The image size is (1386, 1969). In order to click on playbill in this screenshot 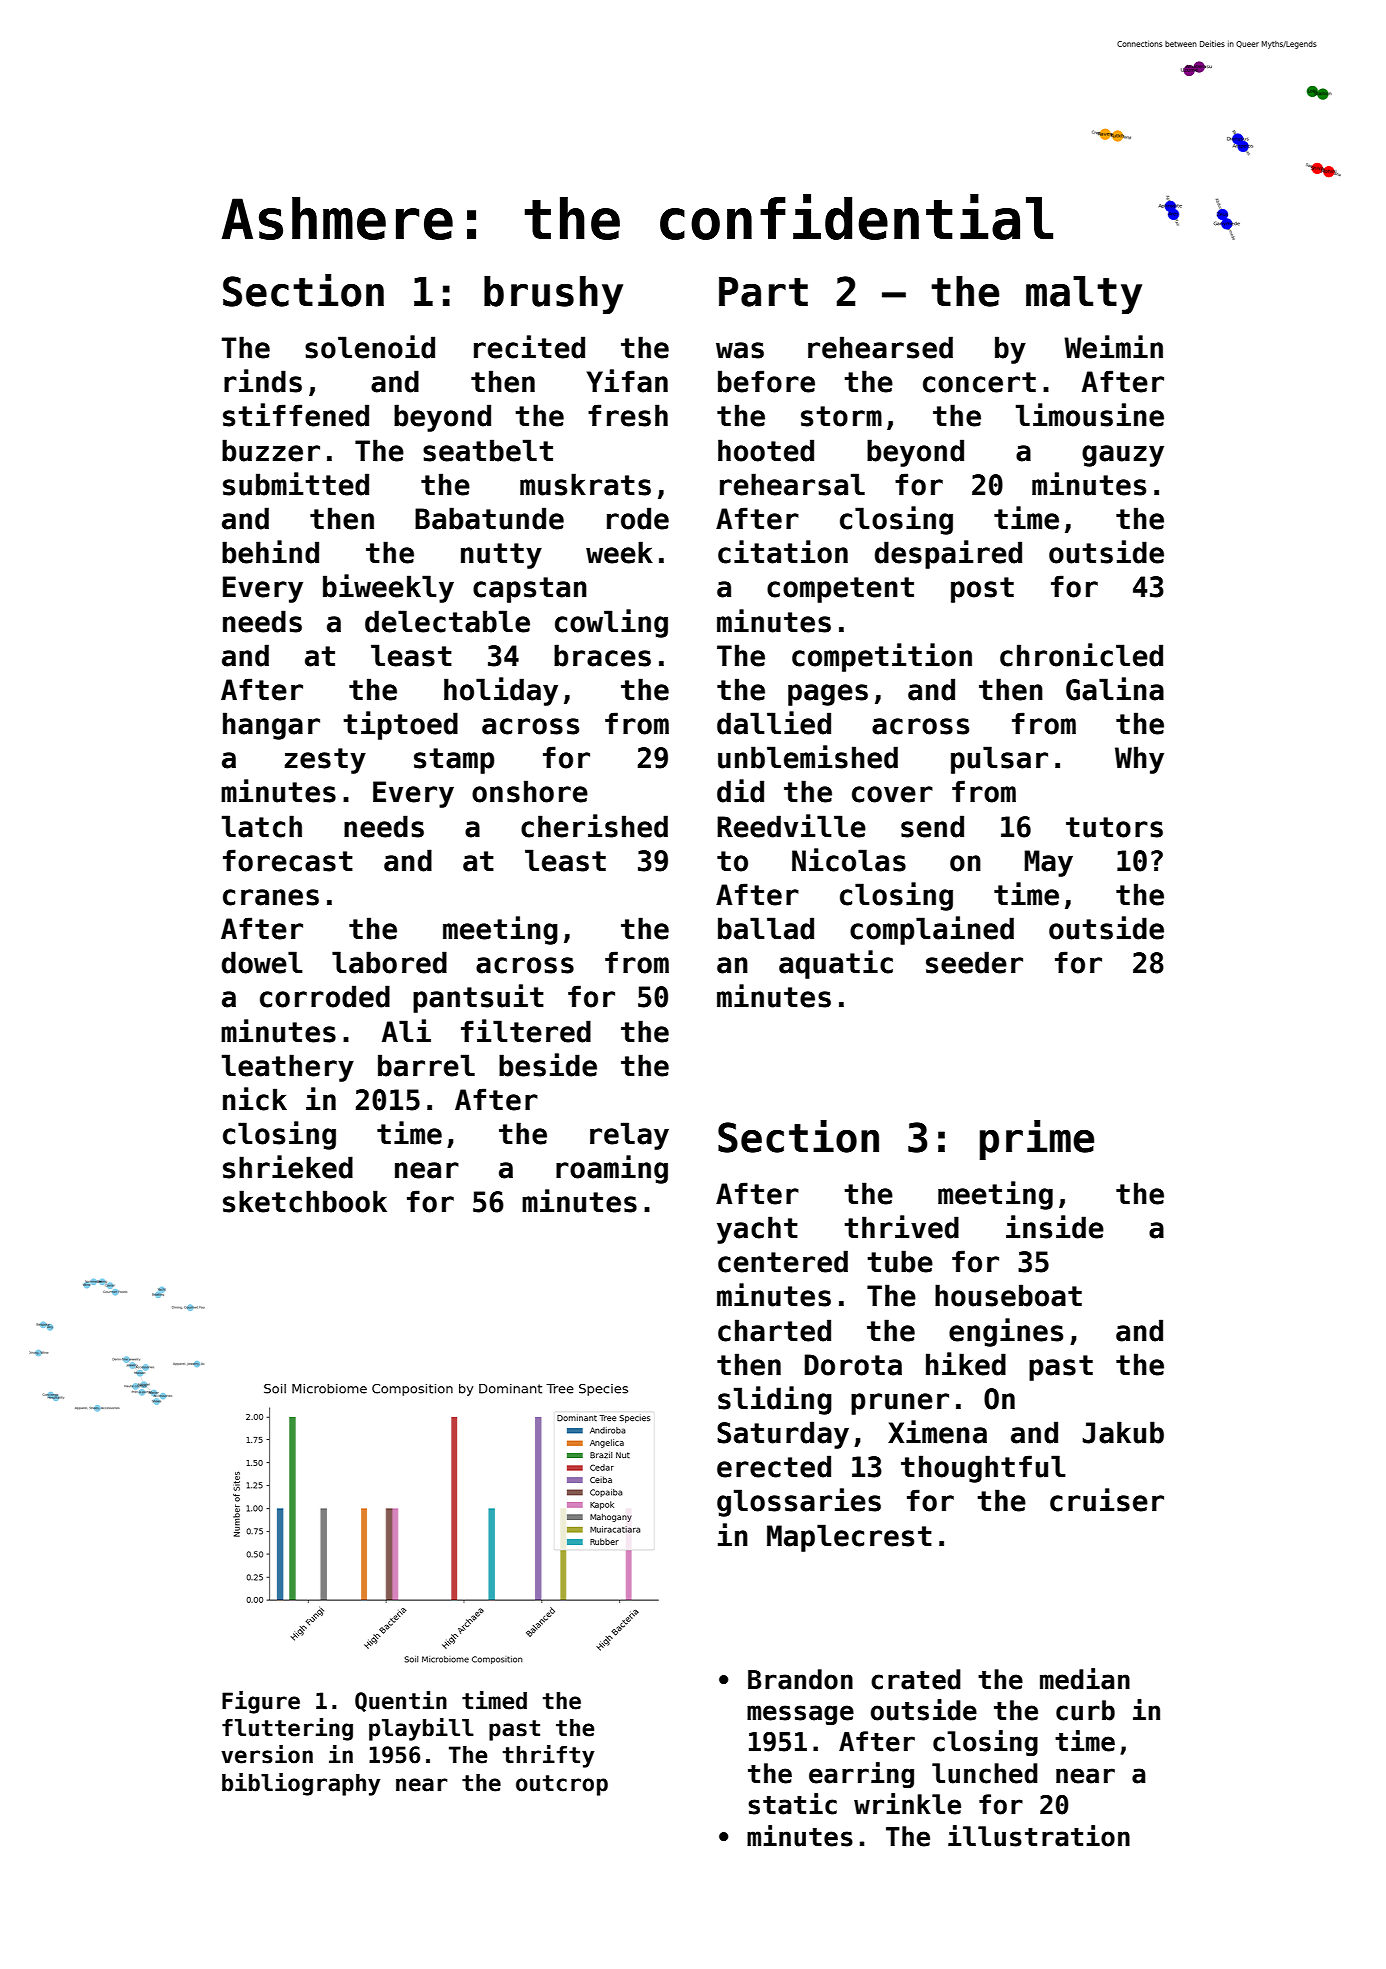, I will do `click(421, 1729)`.
